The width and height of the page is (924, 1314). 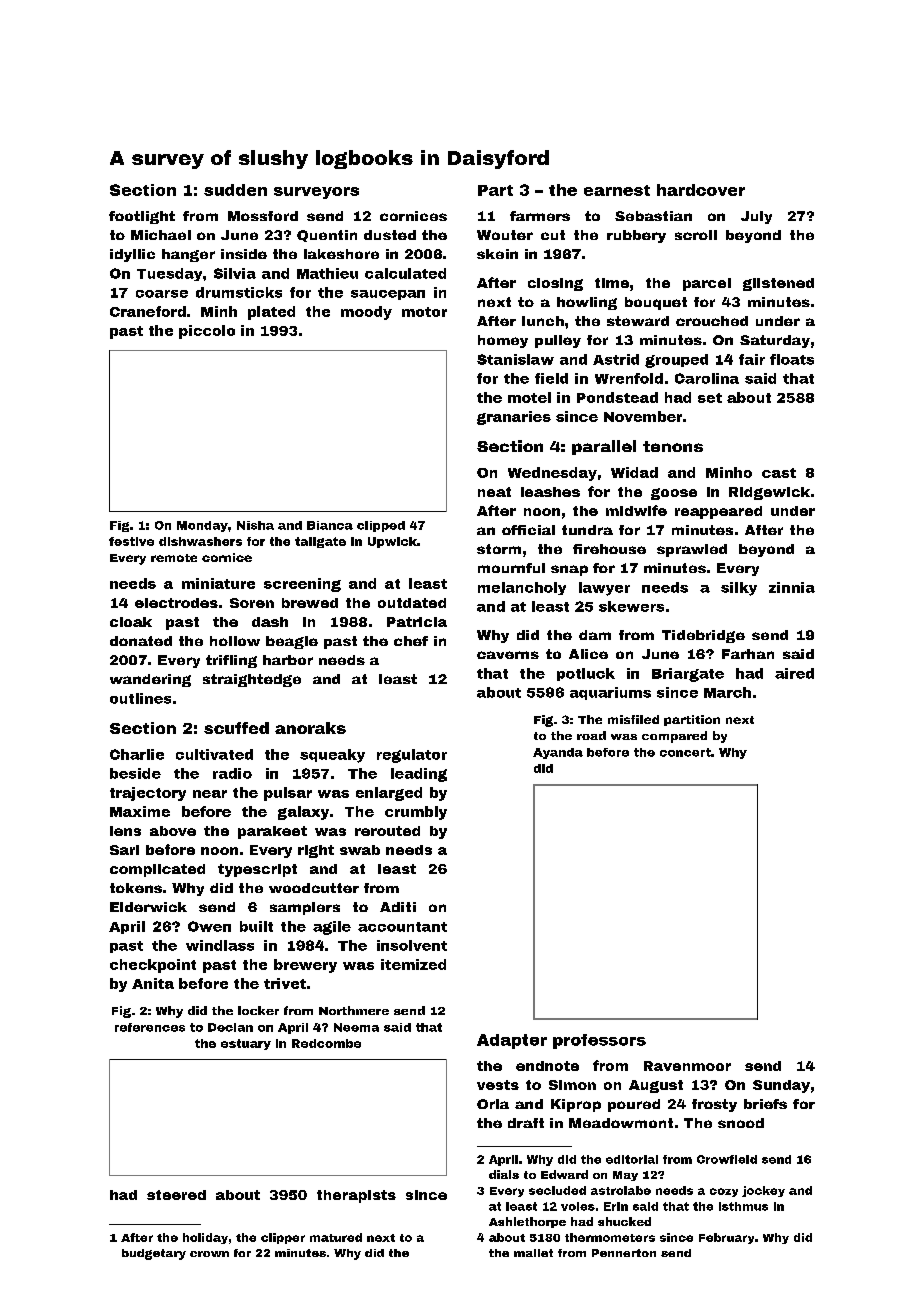 What do you see at coordinates (131, 622) in the page?
I see `cloak` at bounding box center [131, 622].
